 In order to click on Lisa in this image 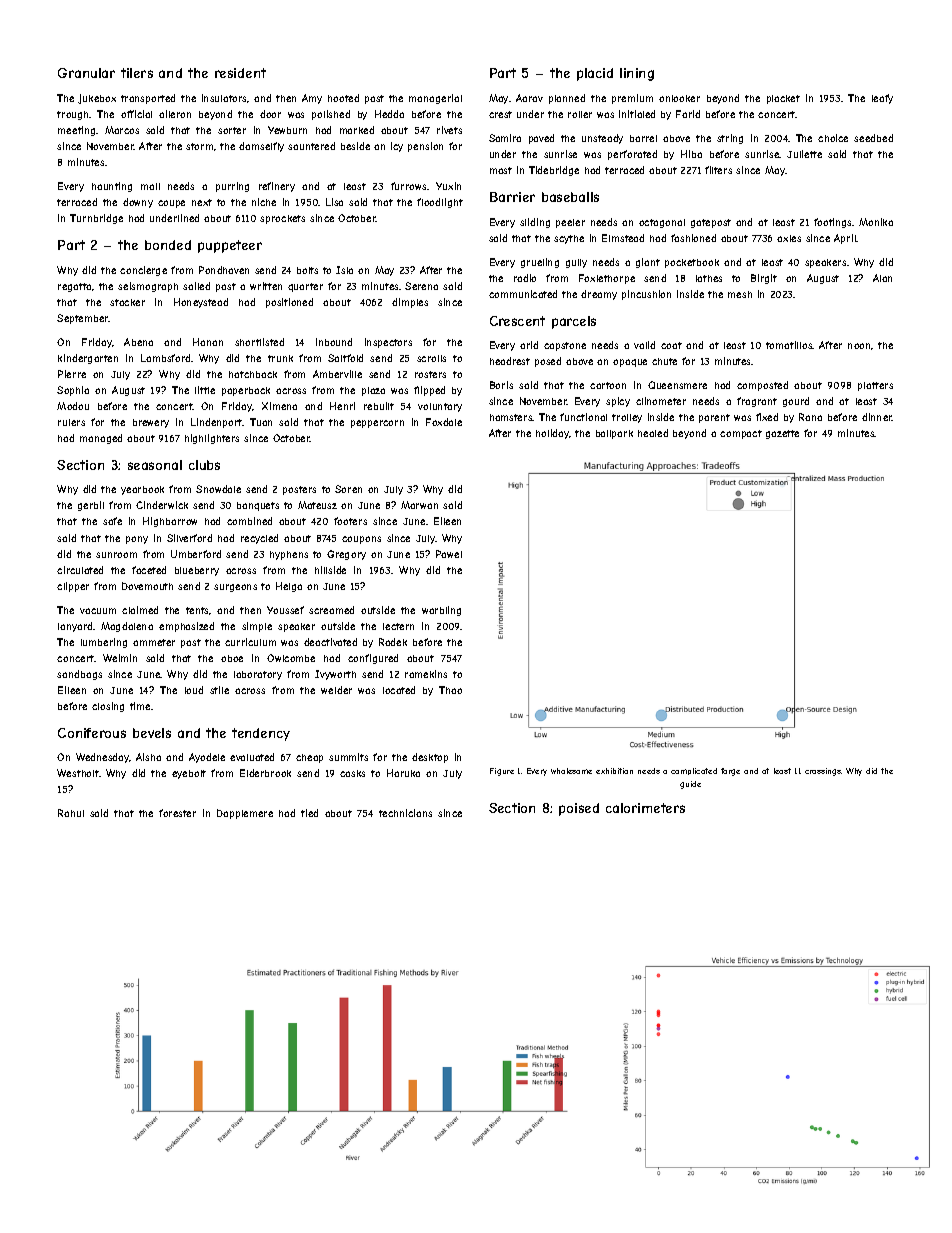, I will do `click(334, 202)`.
